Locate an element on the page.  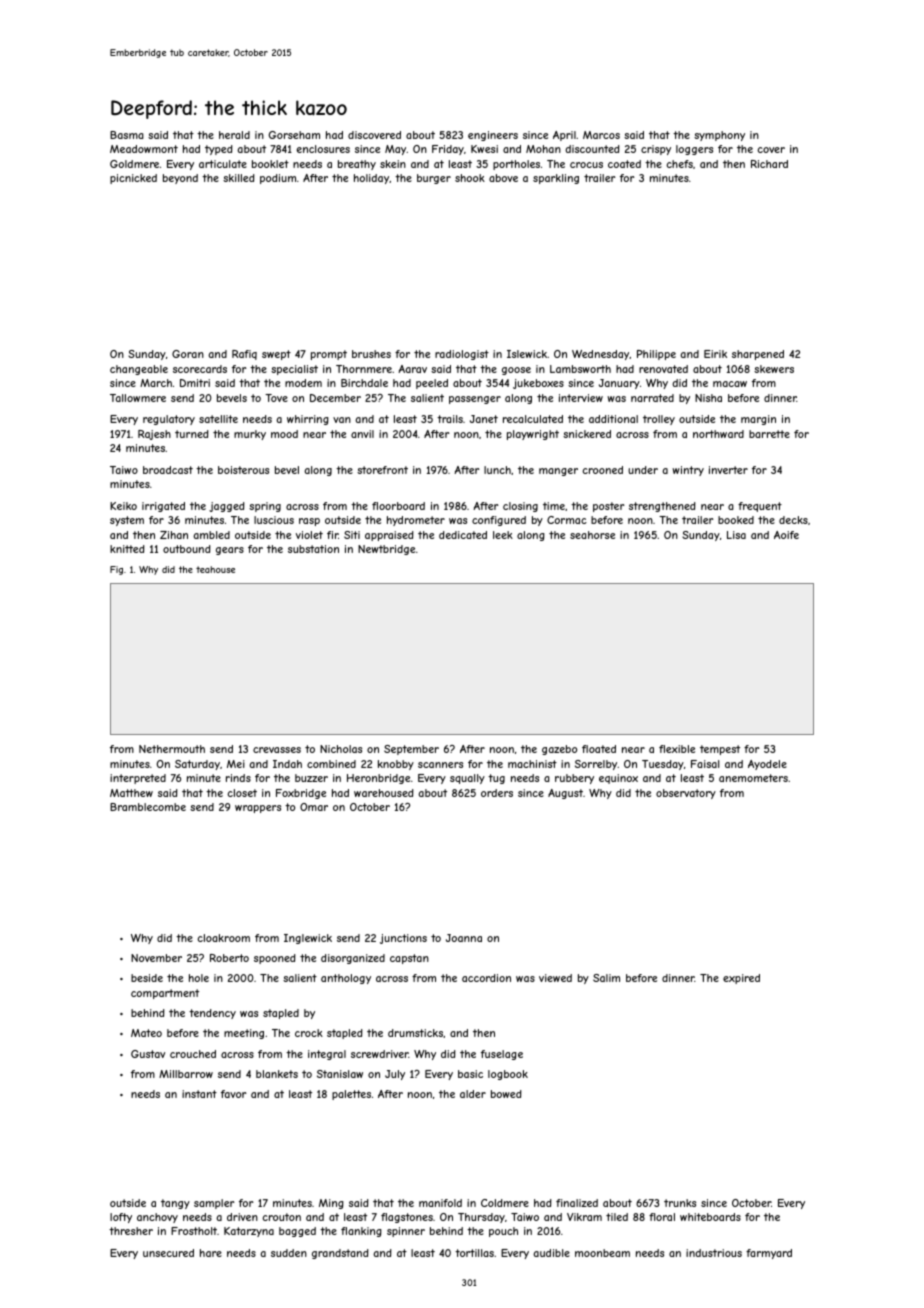
anemometers is located at coordinates (753, 778).
